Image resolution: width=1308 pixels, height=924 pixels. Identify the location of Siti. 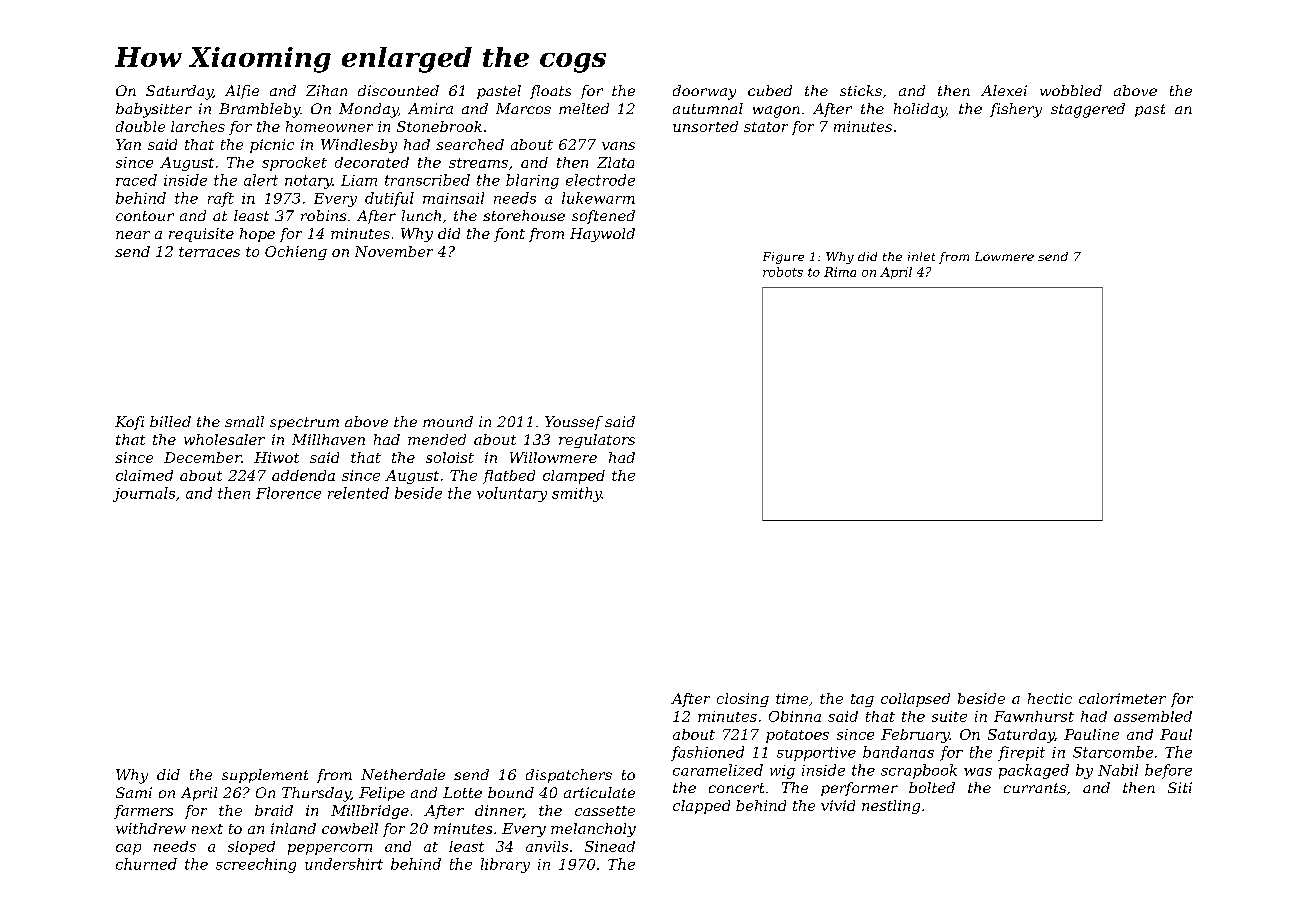
(1180, 787).
